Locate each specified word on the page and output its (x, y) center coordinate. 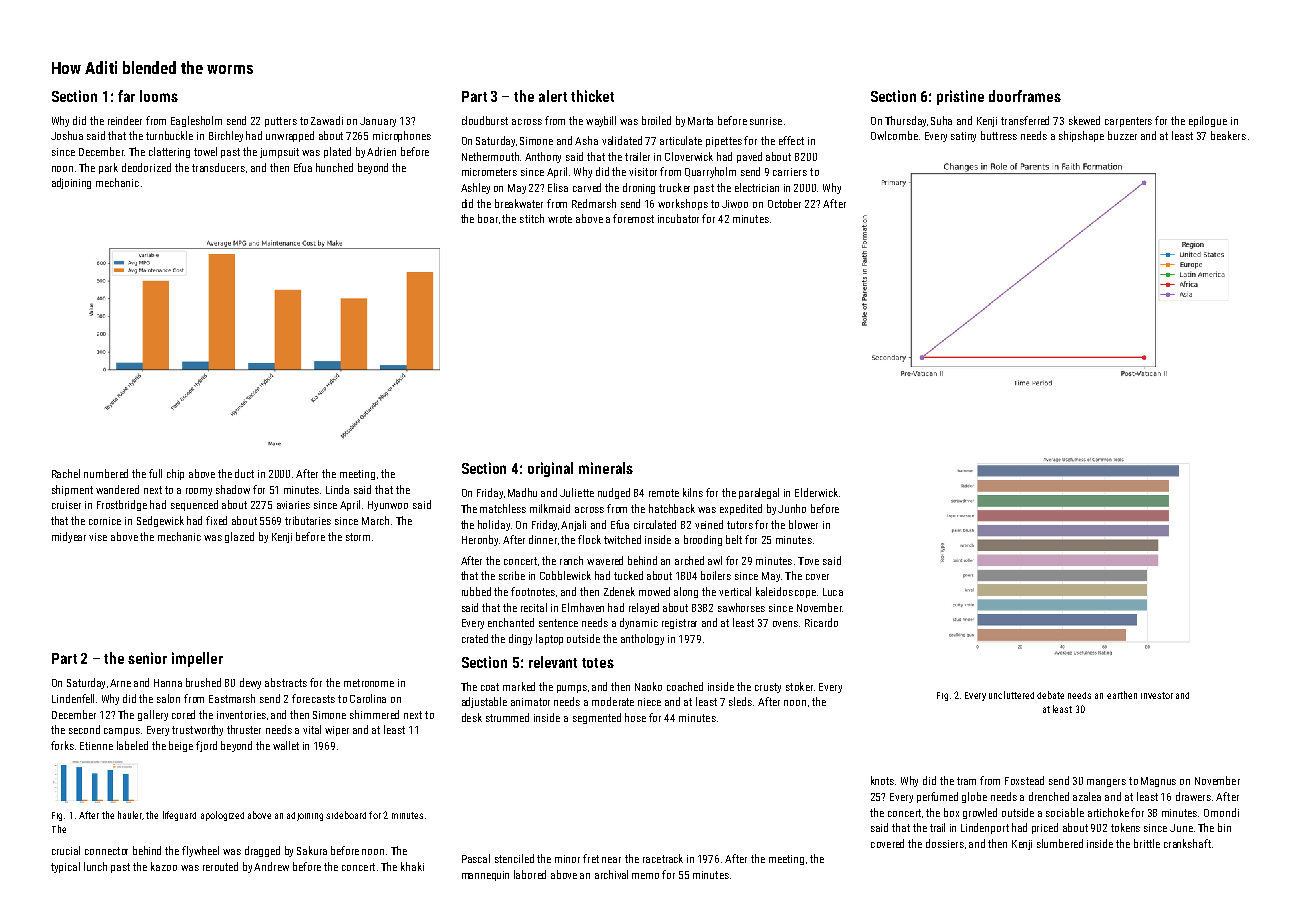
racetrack (663, 858)
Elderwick (816, 492)
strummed (507, 717)
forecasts (313, 698)
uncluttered (1011, 695)
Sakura (312, 850)
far (126, 96)
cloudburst (485, 120)
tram (966, 781)
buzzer (1122, 135)
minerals (606, 468)
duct (244, 473)
